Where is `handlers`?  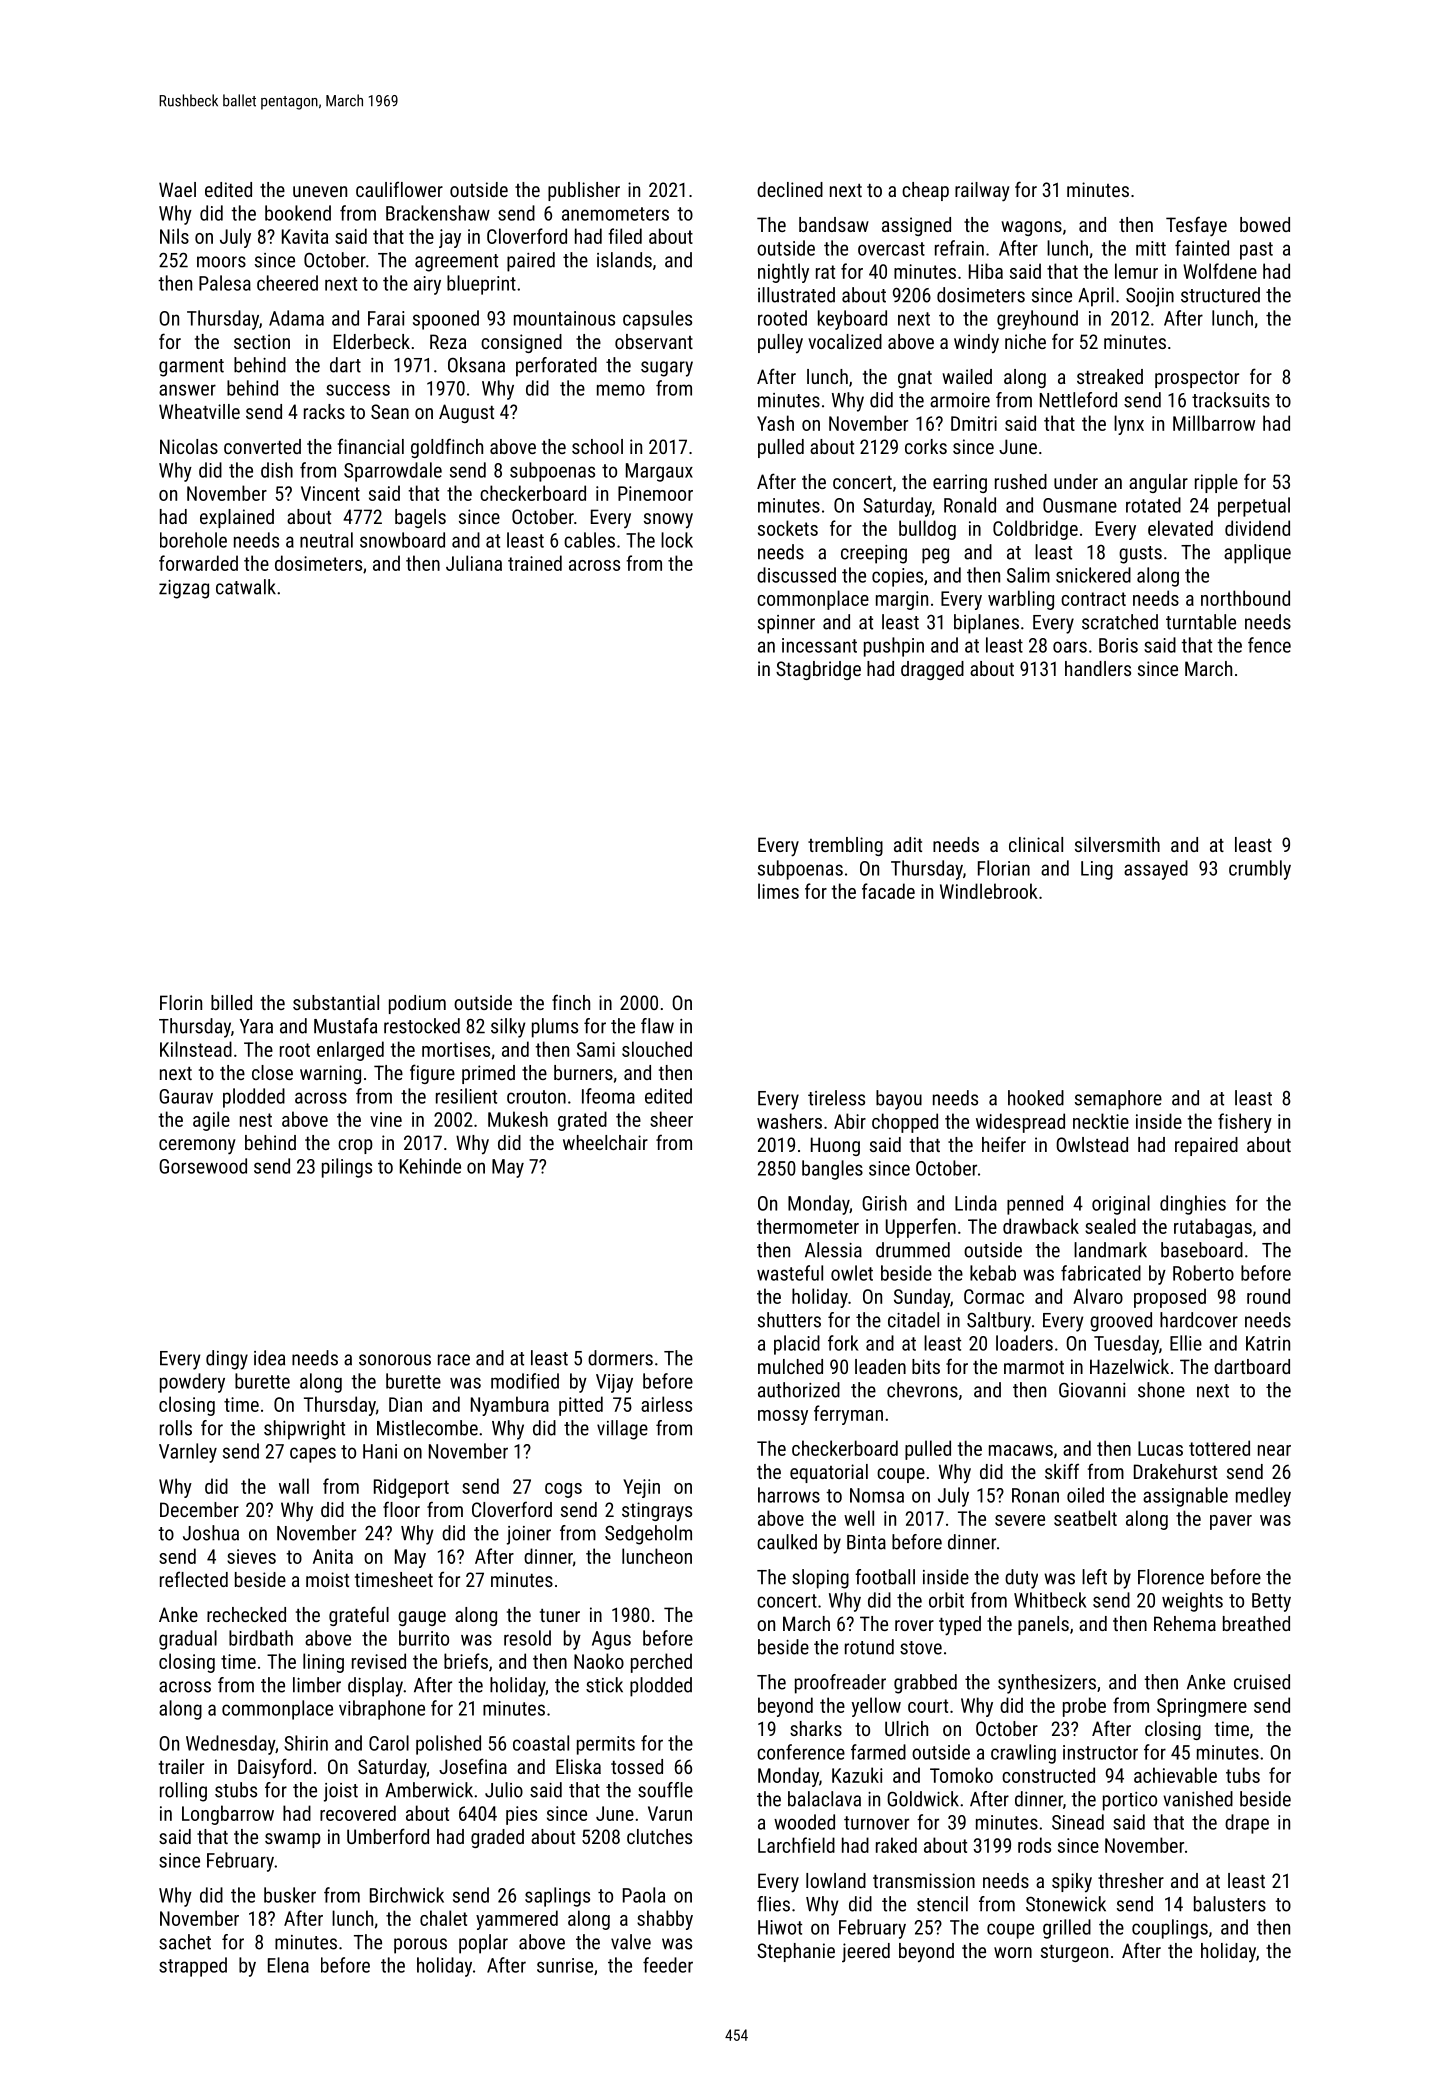 handlers is located at coordinates (1098, 668).
